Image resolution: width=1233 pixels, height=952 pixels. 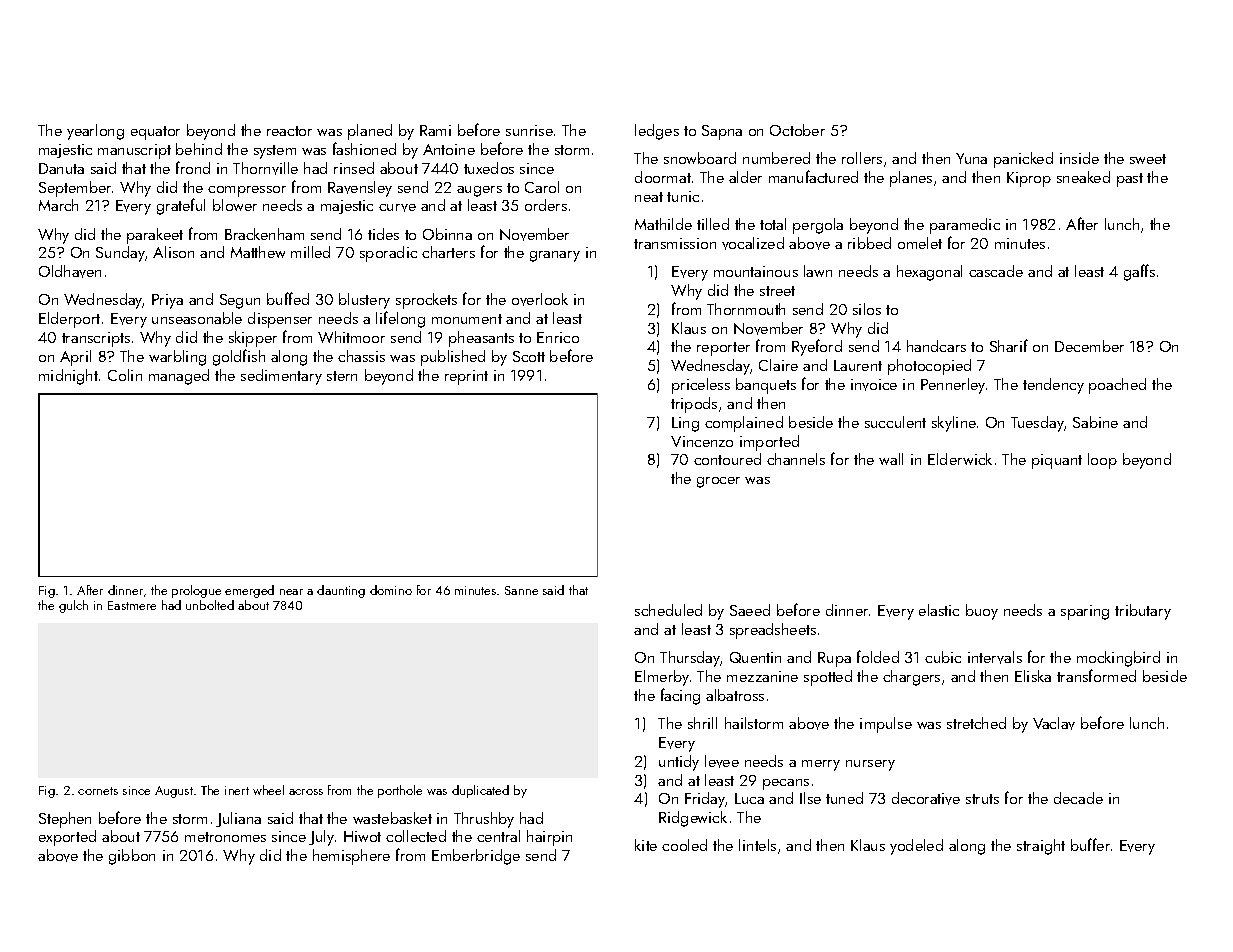 What do you see at coordinates (744, 424) in the screenshot?
I see `complained` at bounding box center [744, 424].
